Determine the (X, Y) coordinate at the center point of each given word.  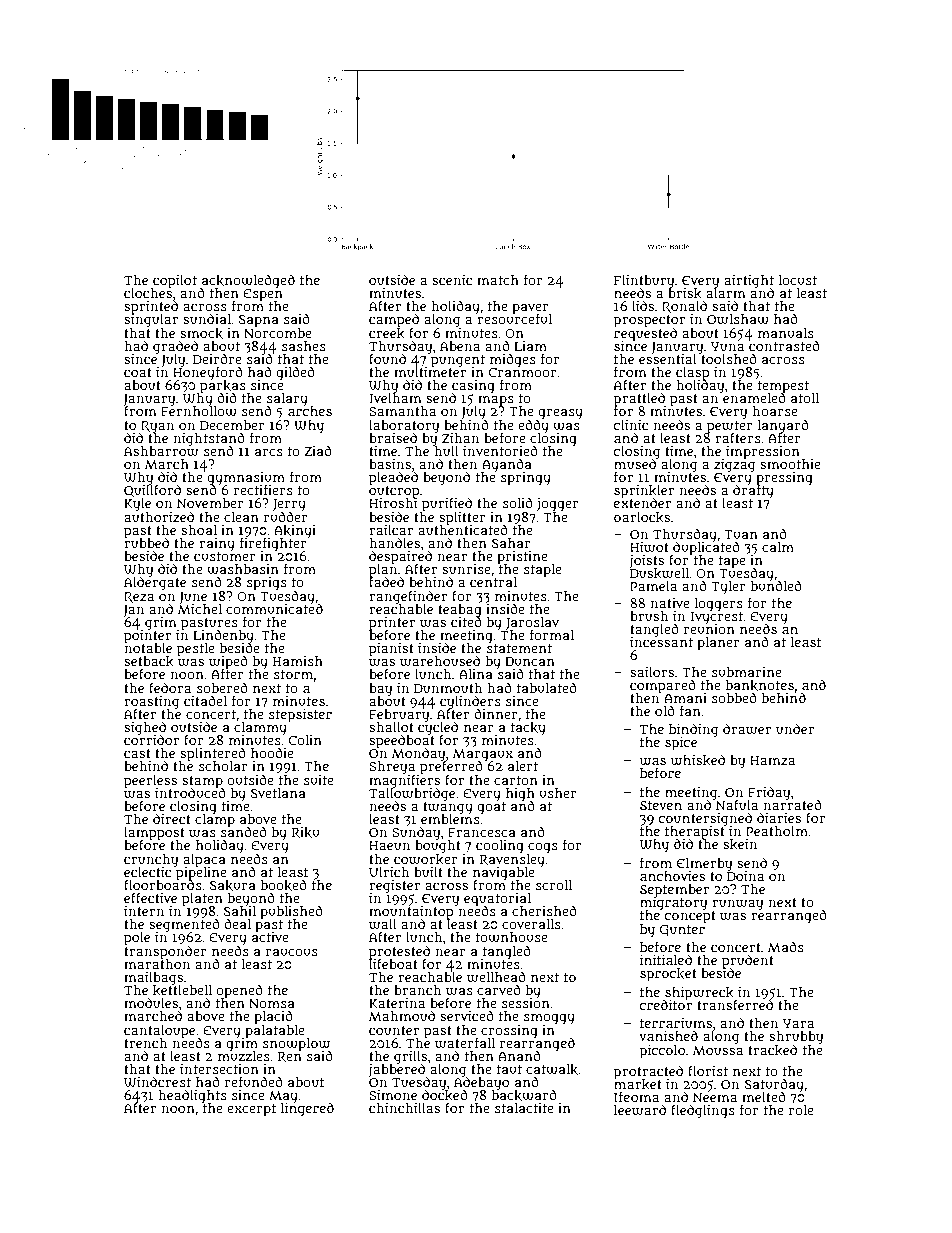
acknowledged (248, 281)
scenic (452, 280)
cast (137, 753)
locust (797, 280)
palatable (275, 1031)
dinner (496, 713)
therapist (695, 832)
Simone (393, 1095)
